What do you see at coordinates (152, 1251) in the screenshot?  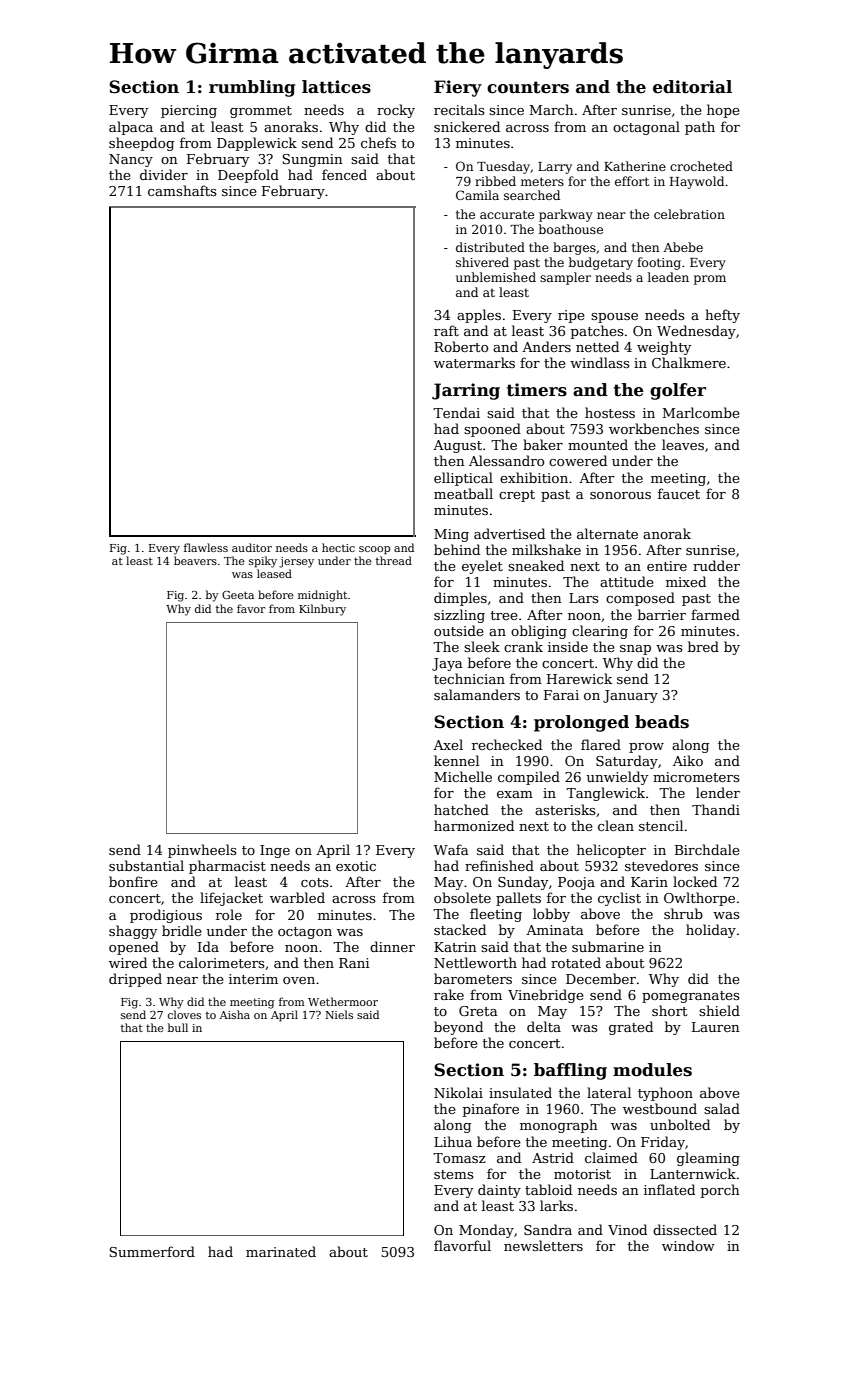 I see `Summerford` at bounding box center [152, 1251].
